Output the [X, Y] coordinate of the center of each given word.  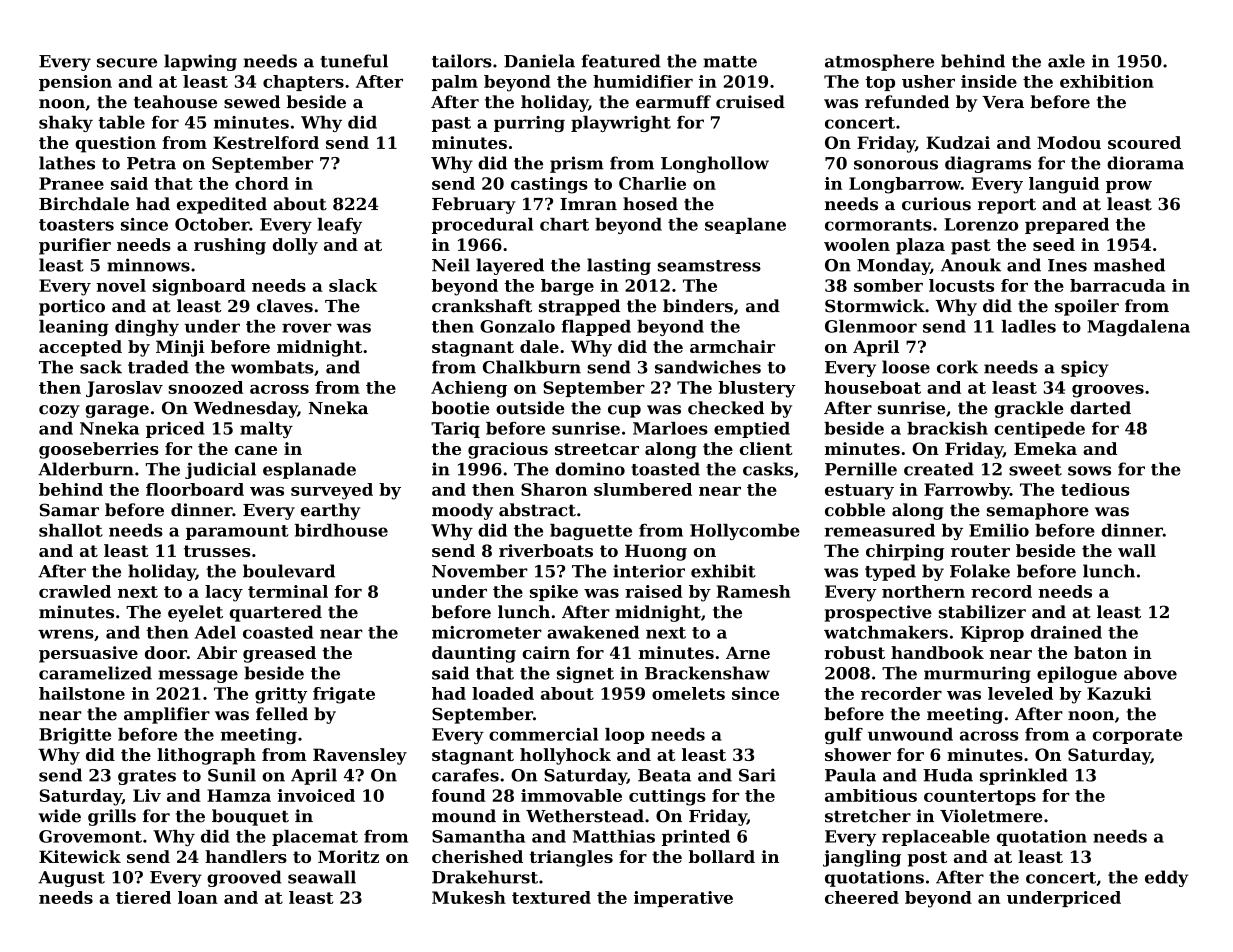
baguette [591, 532]
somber [888, 285]
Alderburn [86, 469]
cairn [546, 652]
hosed [650, 204]
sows [1089, 471]
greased [279, 654]
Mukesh [469, 897]
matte [730, 62]
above [1150, 673]
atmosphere [879, 62]
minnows [148, 265]
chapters [303, 83]
